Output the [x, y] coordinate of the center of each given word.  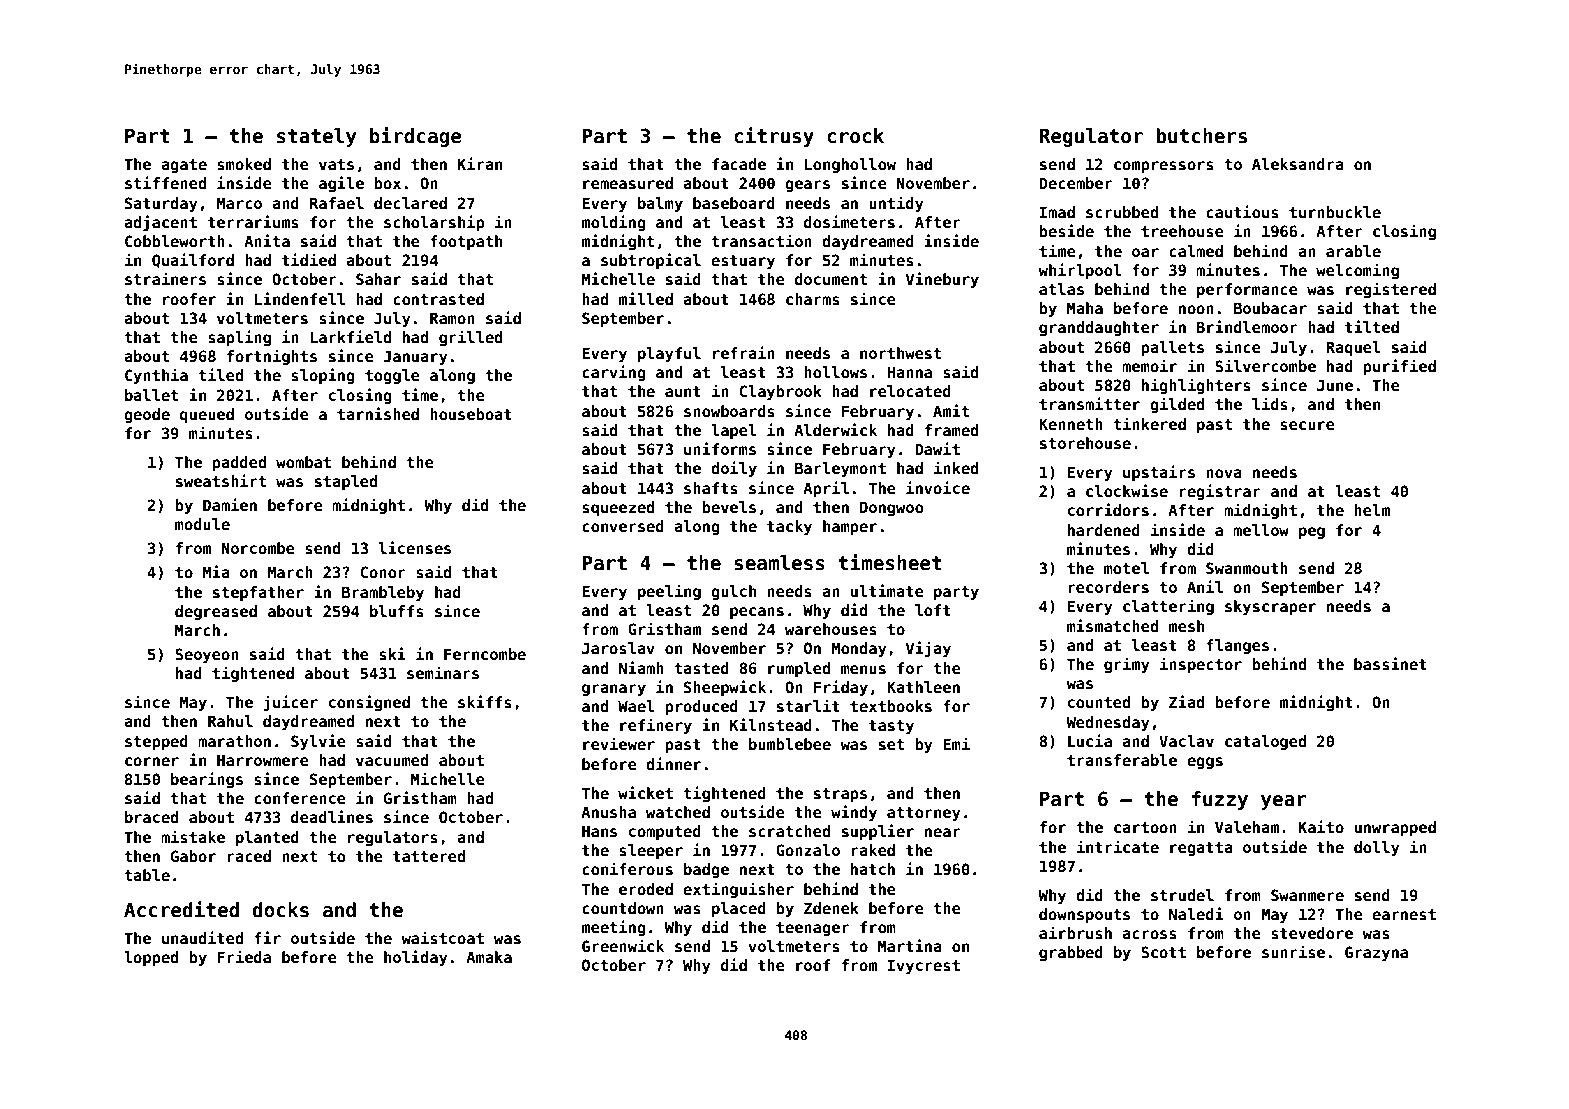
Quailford [193, 260]
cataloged [1265, 742]
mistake [193, 836]
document [831, 279]
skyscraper [1270, 607]
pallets [1172, 348]
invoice [938, 487]
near [943, 832]
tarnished [378, 413]
